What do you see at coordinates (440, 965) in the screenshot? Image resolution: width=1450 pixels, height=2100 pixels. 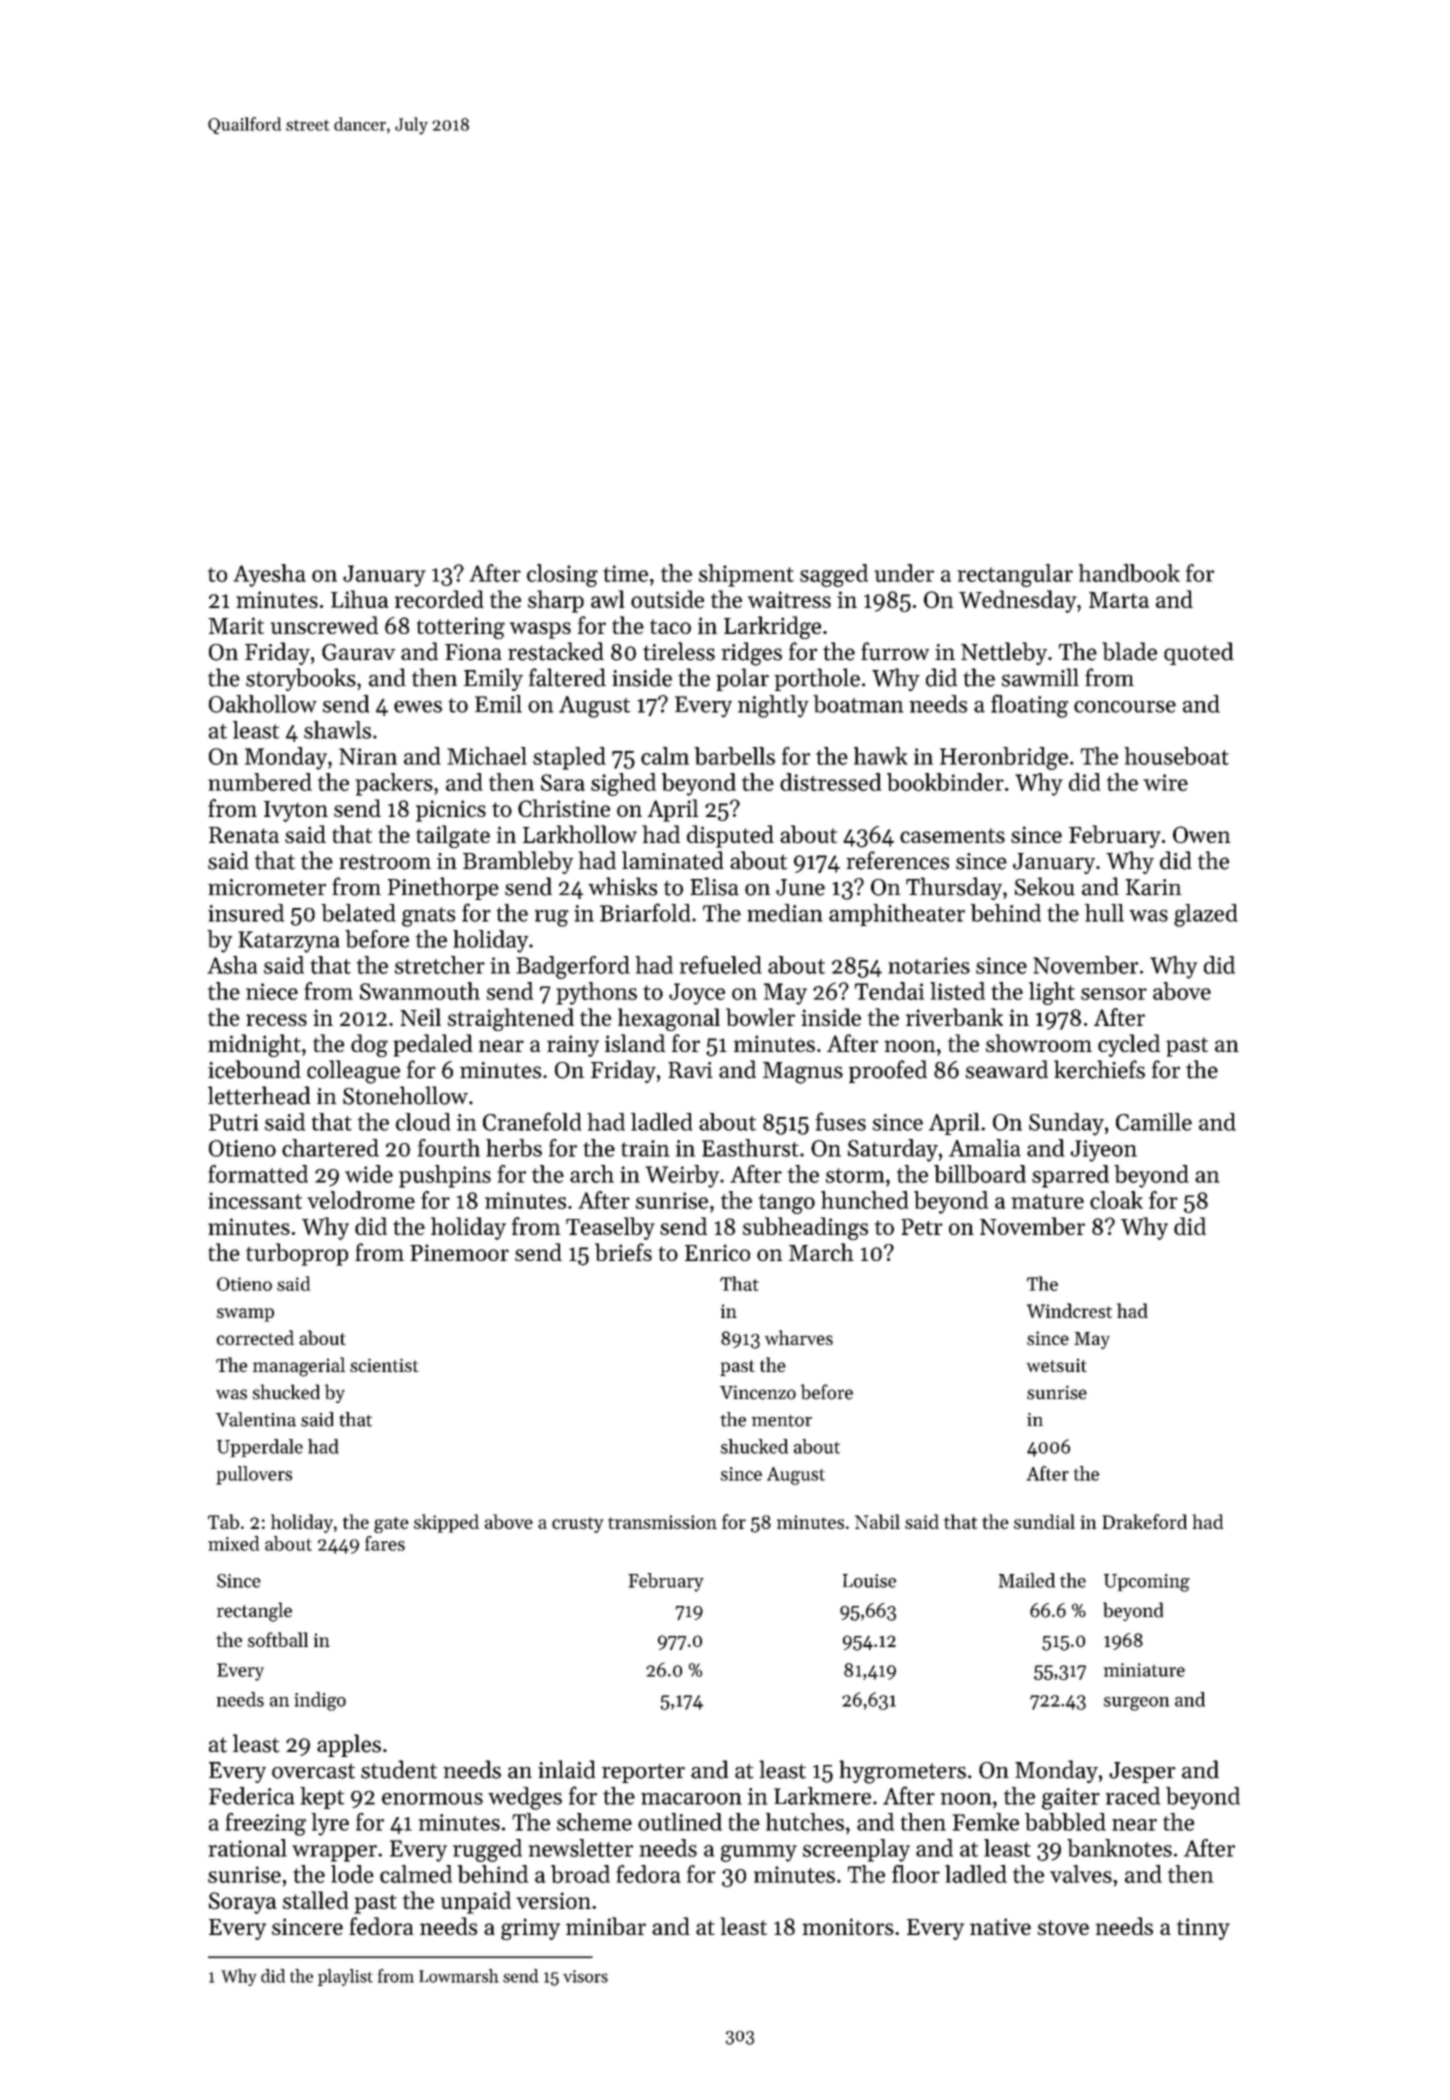 I see `stretcher` at bounding box center [440, 965].
